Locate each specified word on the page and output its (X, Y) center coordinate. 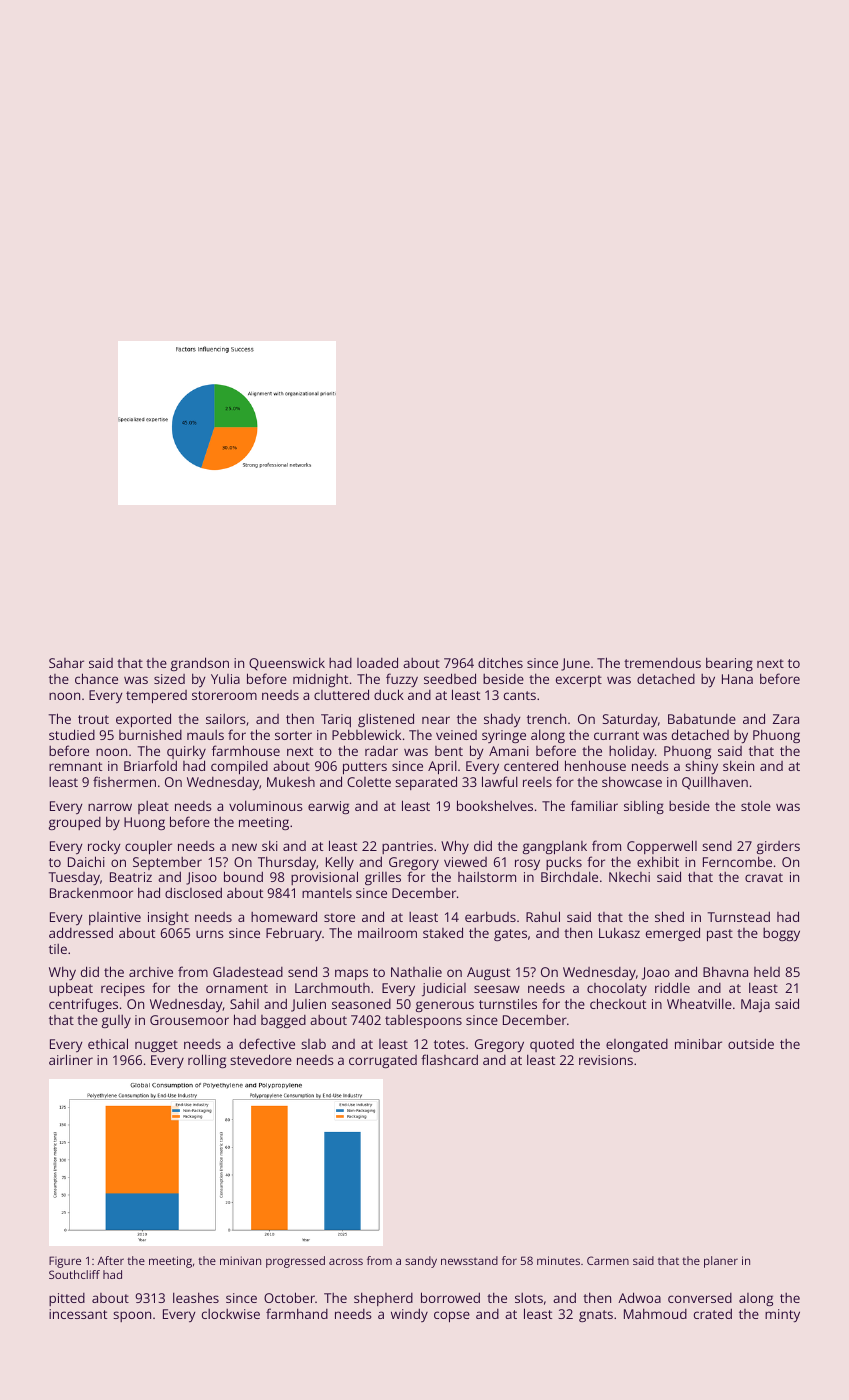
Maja (755, 1005)
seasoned (361, 1004)
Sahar (66, 663)
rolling (207, 1061)
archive (151, 971)
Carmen (608, 1260)
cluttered (341, 694)
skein (738, 765)
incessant (78, 1314)
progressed (295, 1262)
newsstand (469, 1260)
